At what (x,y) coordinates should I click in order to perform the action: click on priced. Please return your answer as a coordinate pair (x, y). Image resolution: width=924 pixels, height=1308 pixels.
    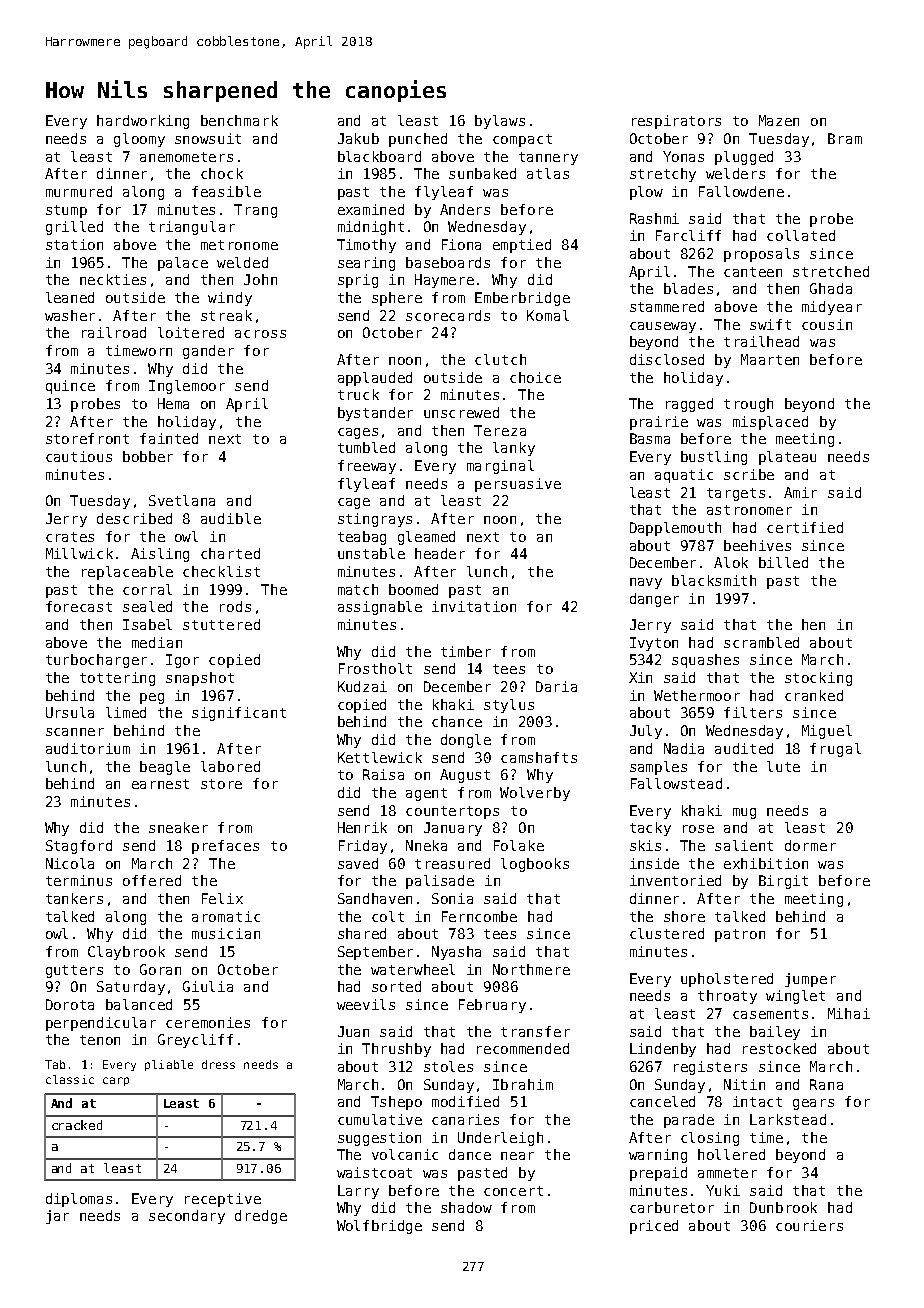
    Looking at the image, I should click on (654, 1227).
